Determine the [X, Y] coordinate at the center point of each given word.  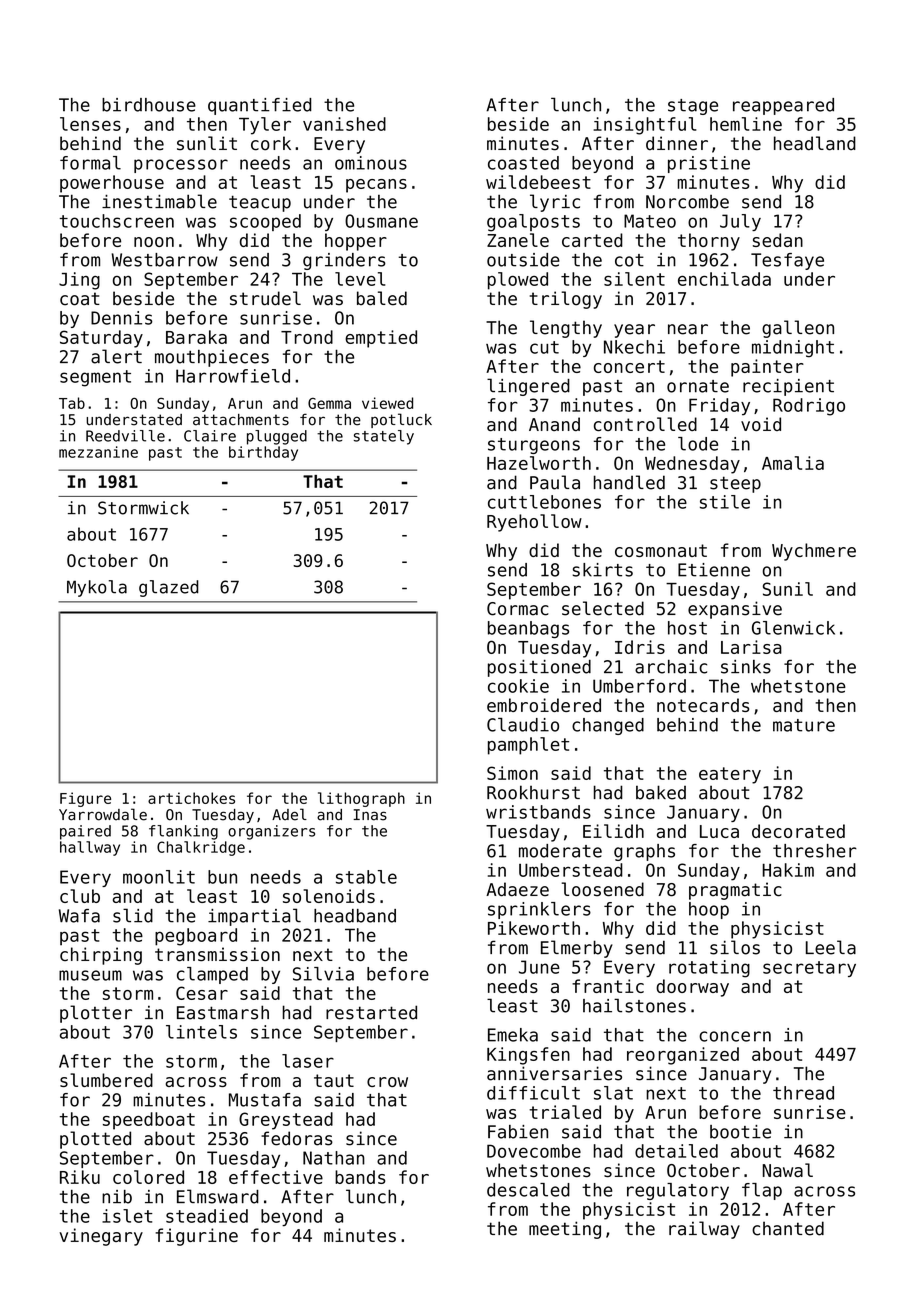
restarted [371, 1012]
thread [803, 1093]
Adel [289, 814]
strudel [265, 298]
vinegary [101, 1237]
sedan [778, 240]
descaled [528, 1190]
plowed [518, 281]
